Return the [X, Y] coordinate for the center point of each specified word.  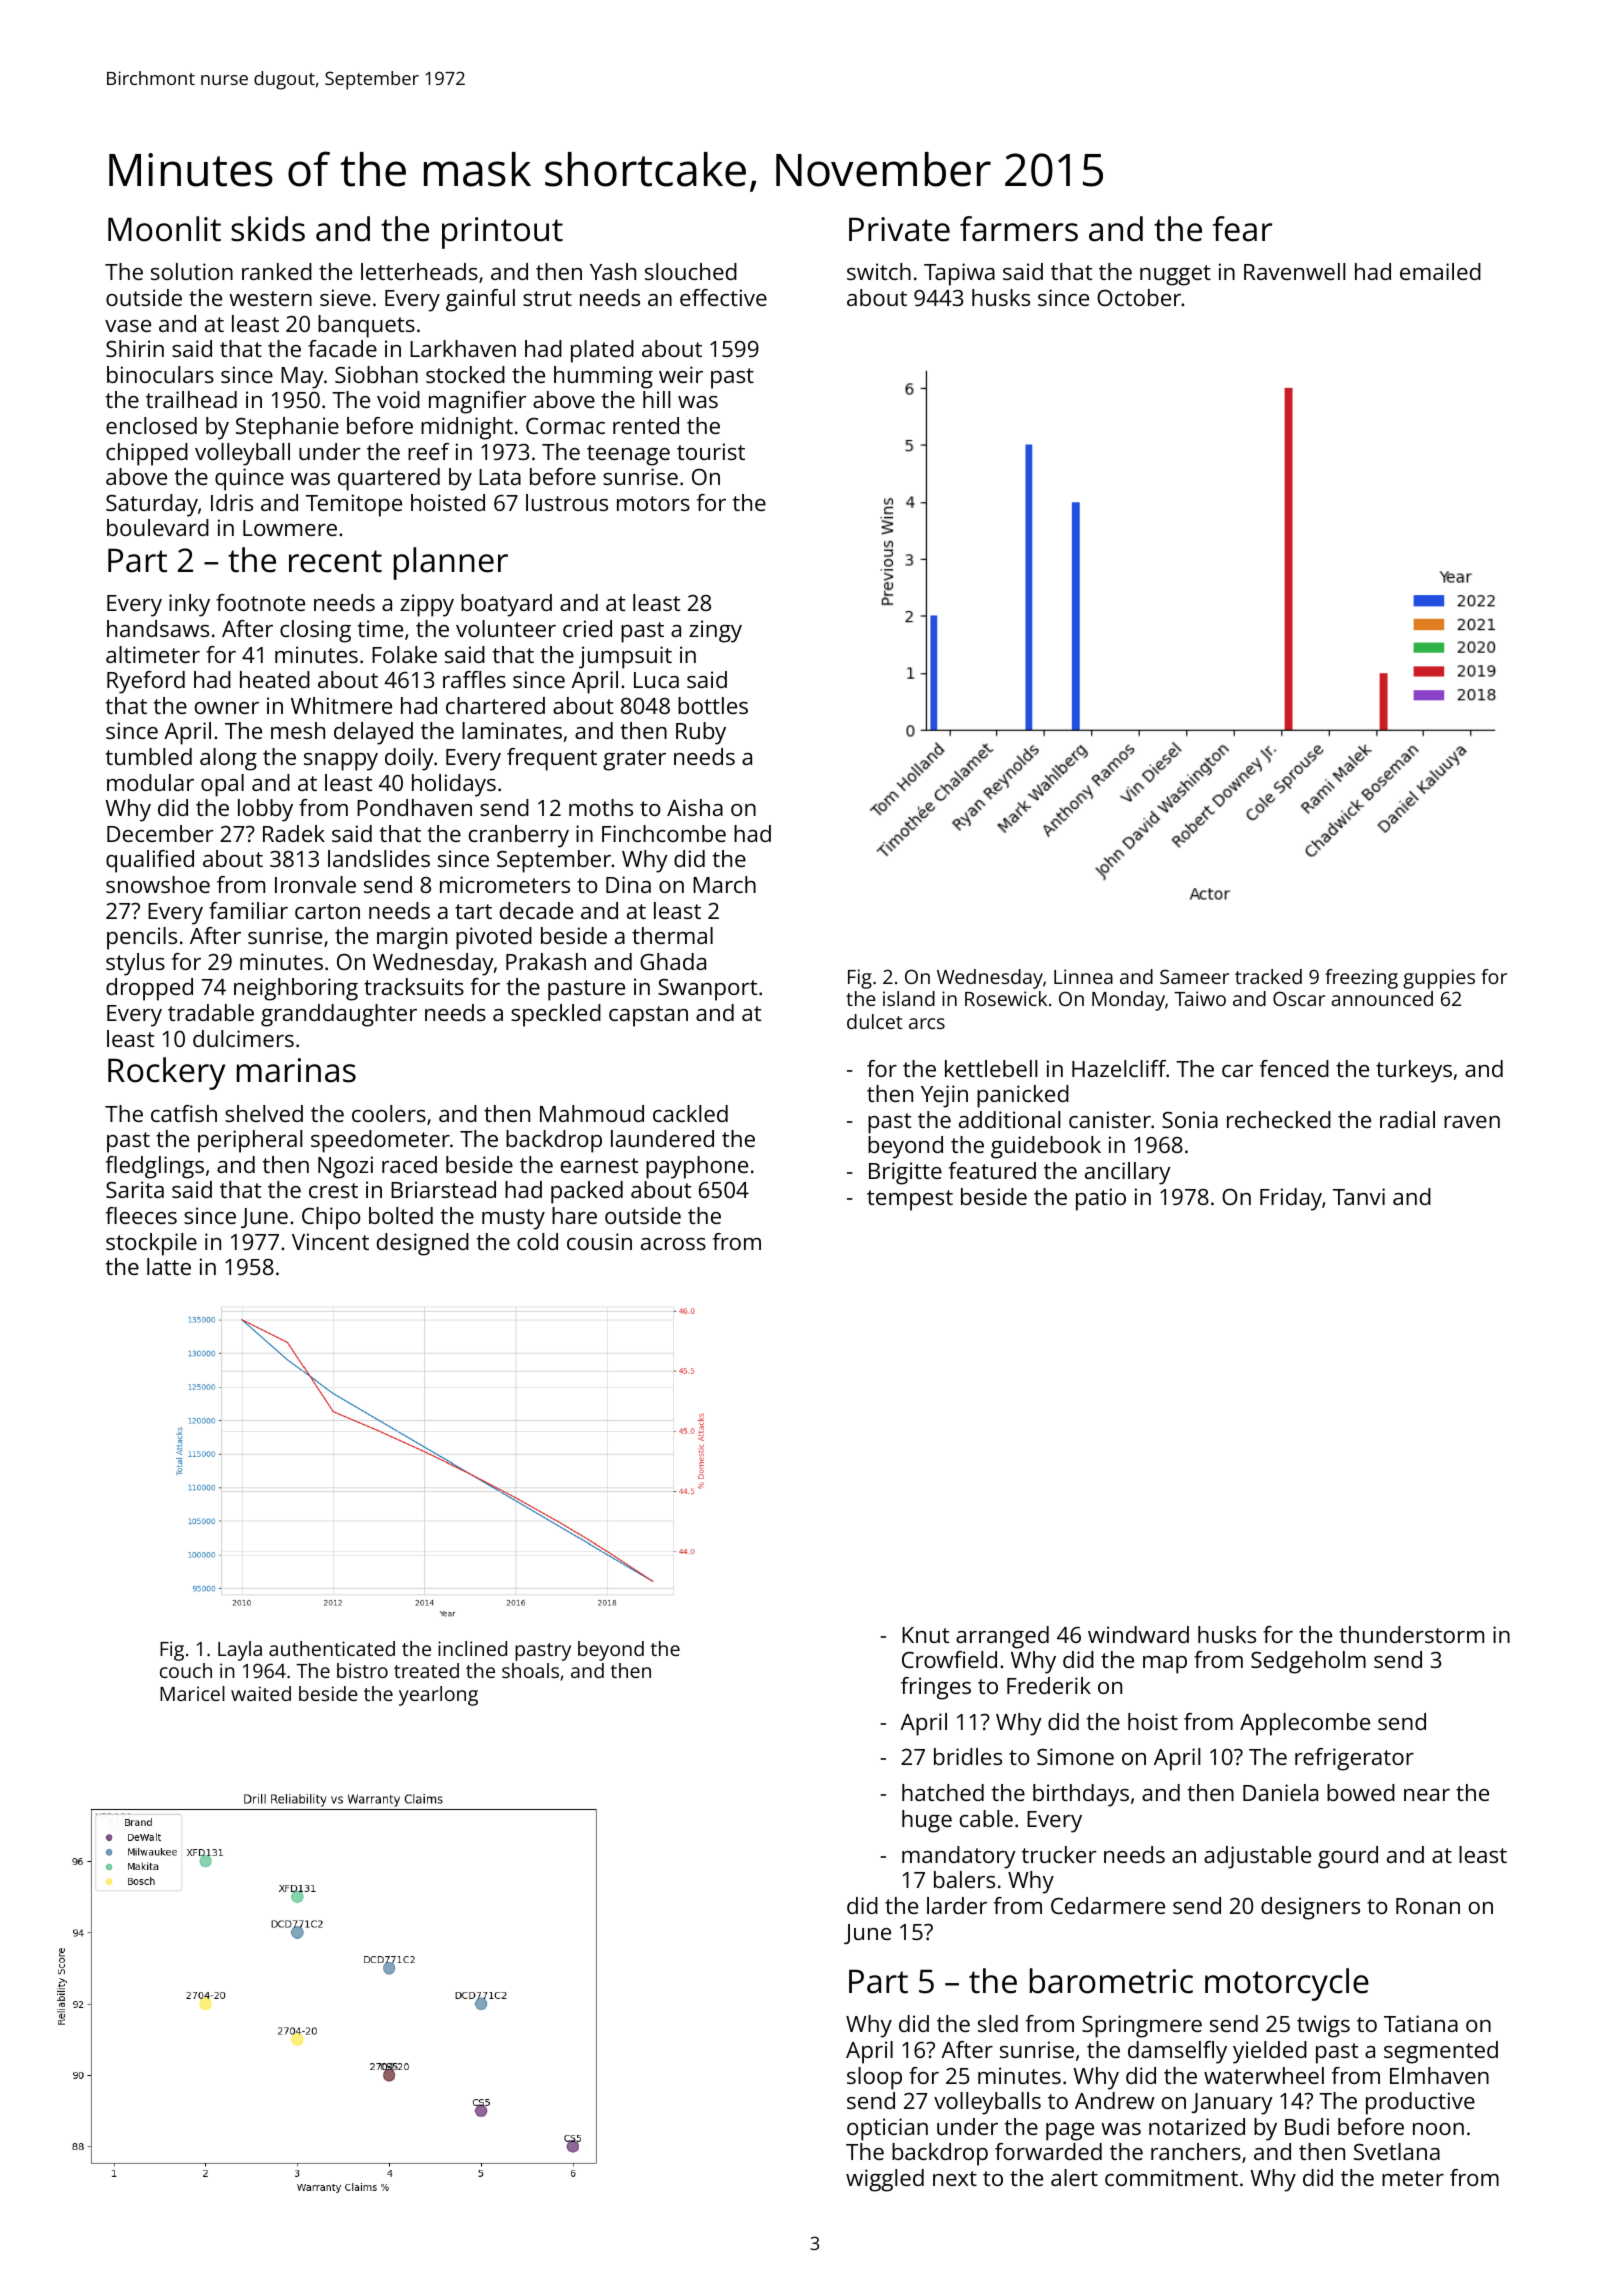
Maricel [192, 1693]
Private [899, 229]
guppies [1439, 979]
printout [502, 233]
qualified [150, 861]
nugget [1175, 275]
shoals [530, 1670]
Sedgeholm [1308, 1662]
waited [261, 1693]
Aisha [695, 807]
